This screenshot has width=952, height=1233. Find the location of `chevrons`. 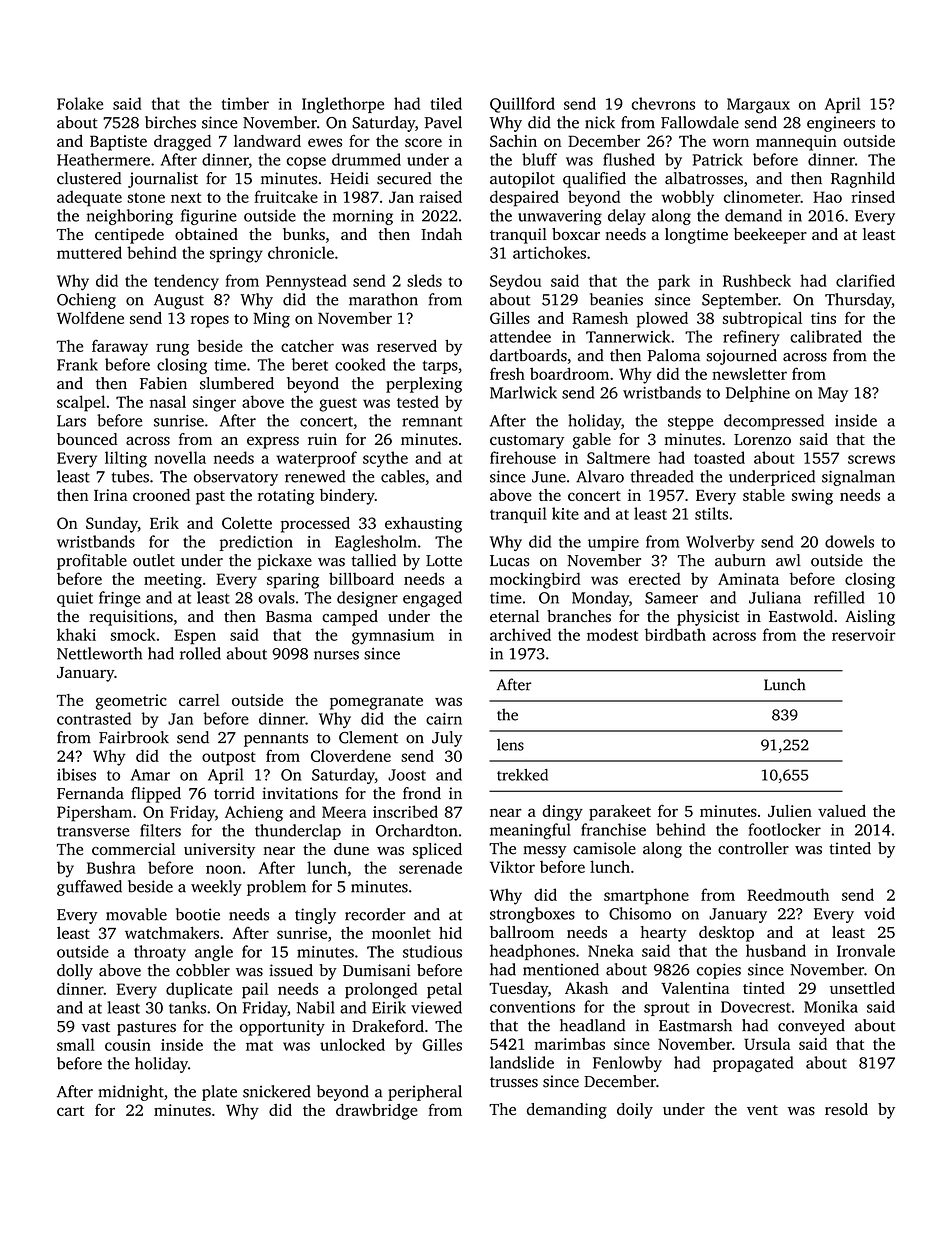

chevrons is located at coordinates (663, 103).
